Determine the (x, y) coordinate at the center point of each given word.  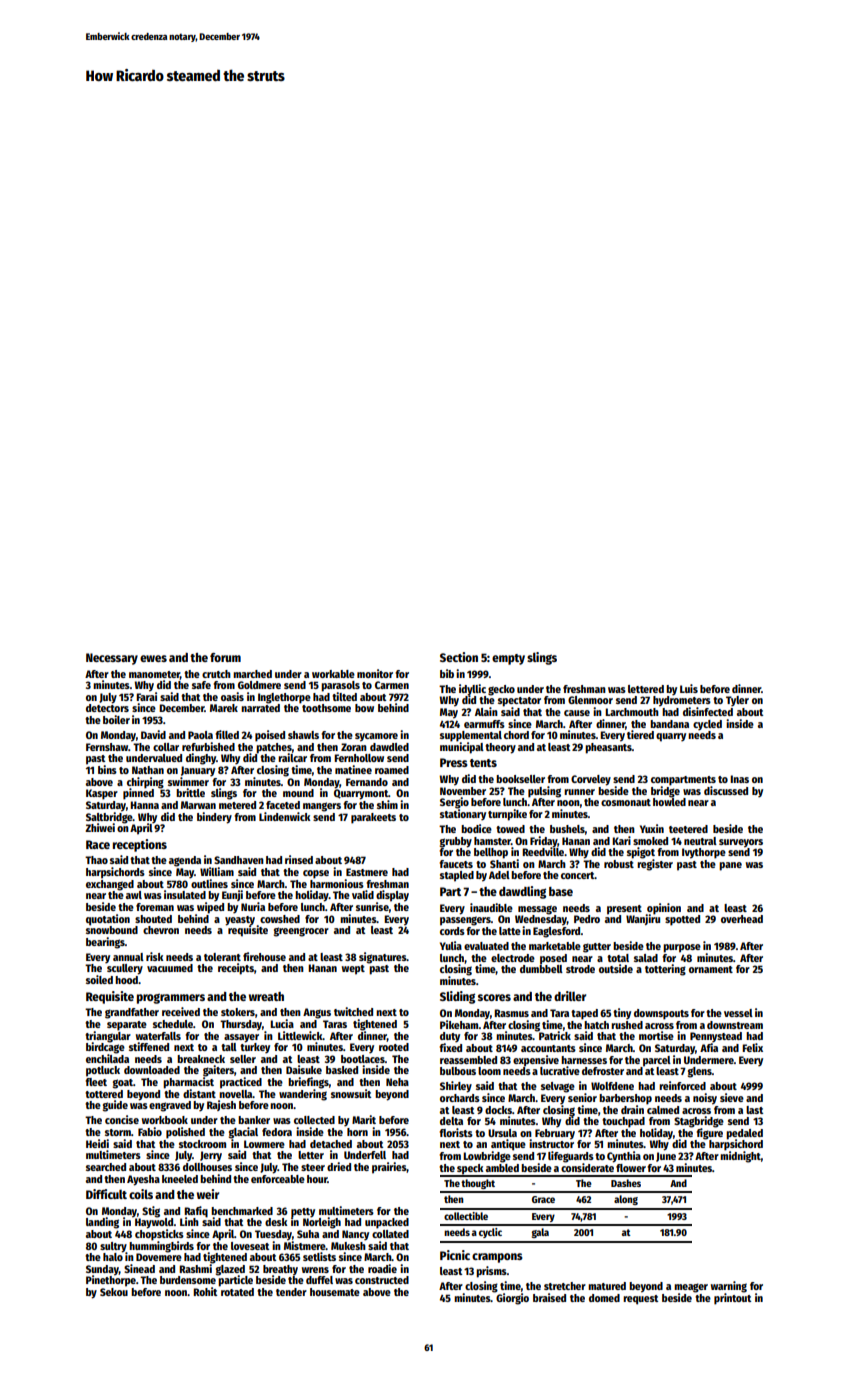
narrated (260, 708)
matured (607, 1286)
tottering (665, 970)
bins (107, 769)
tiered (640, 734)
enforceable (278, 1179)
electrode (513, 958)
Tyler (737, 701)
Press (454, 762)
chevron (161, 930)
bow (364, 708)
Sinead (139, 1268)
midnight (740, 1157)
